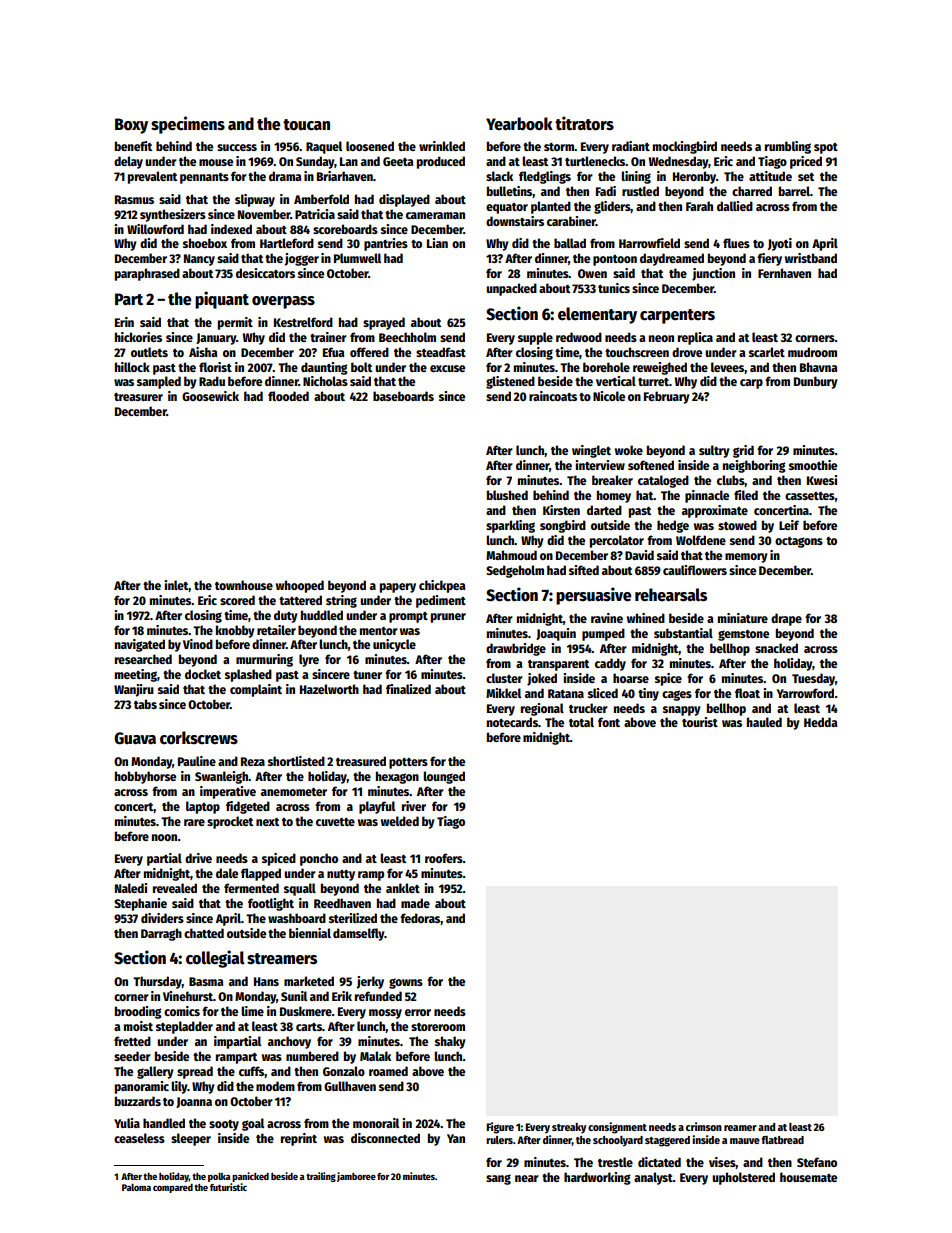  What do you see at coordinates (820, 722) in the screenshot?
I see `Hedda` at bounding box center [820, 722].
